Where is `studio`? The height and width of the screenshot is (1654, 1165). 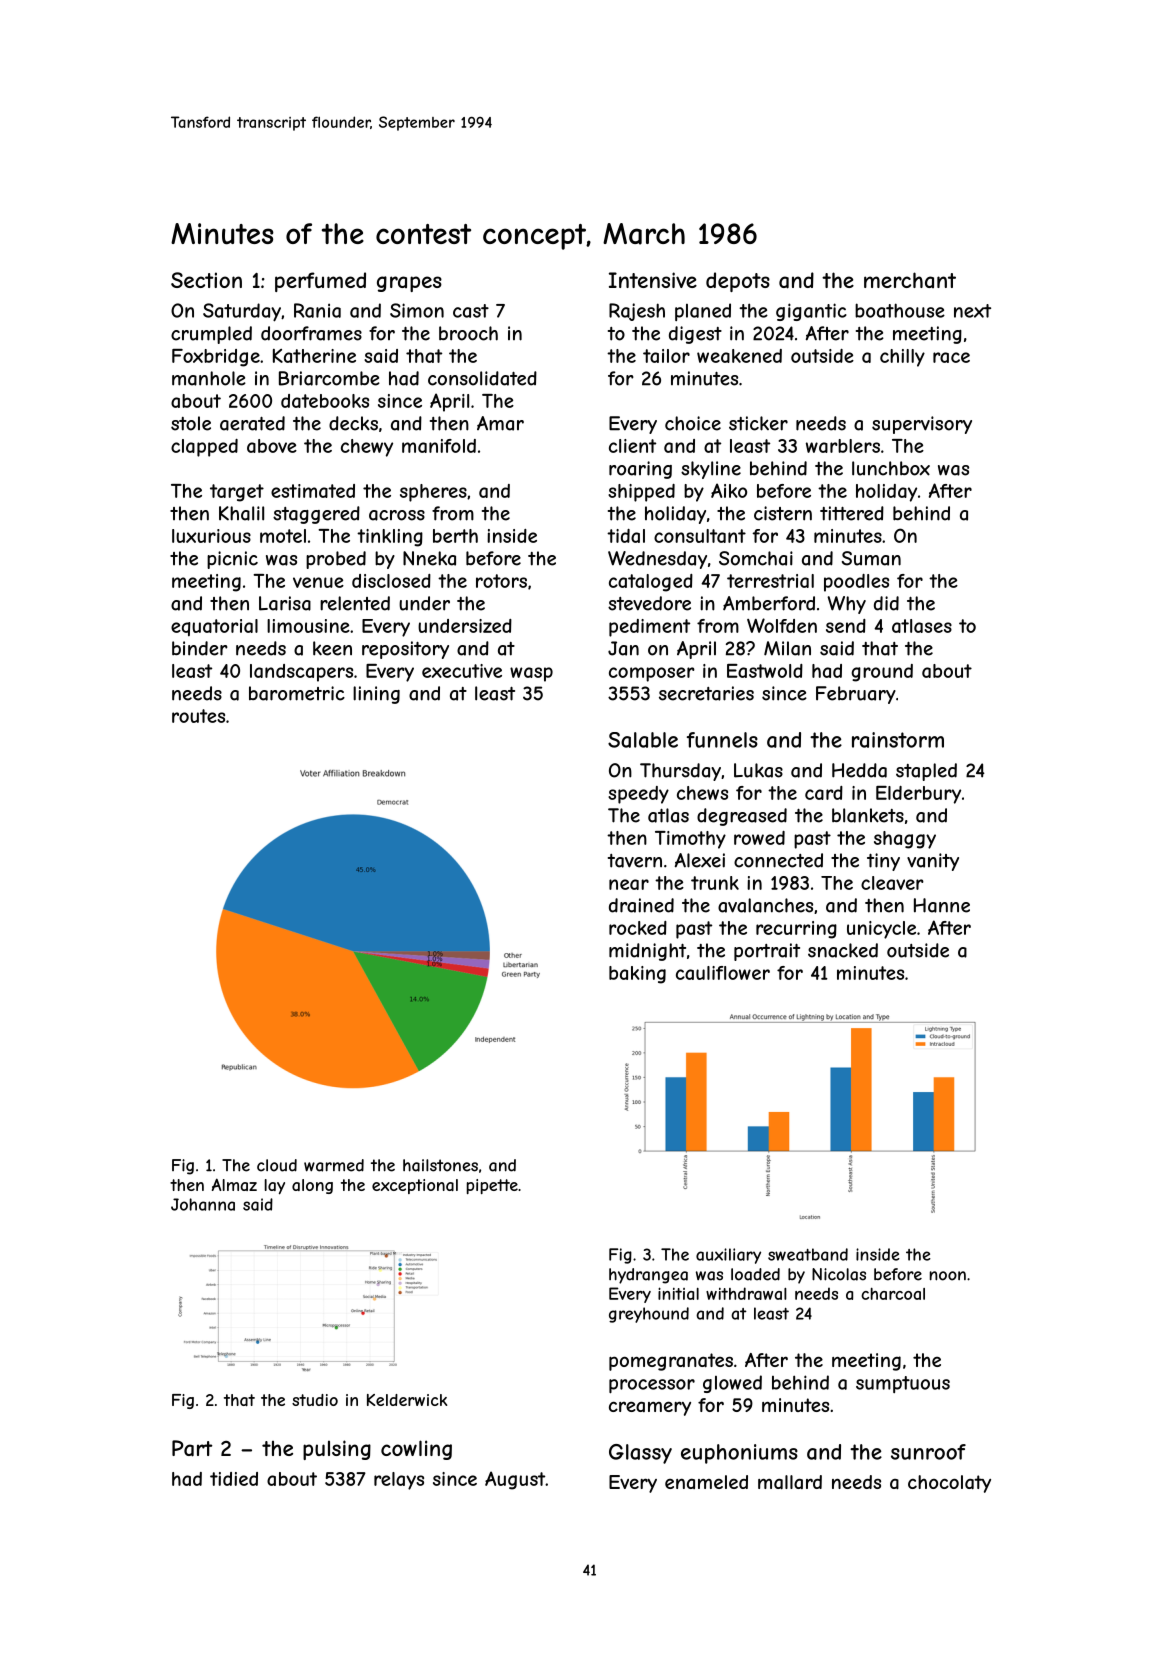 studio is located at coordinates (315, 1400).
